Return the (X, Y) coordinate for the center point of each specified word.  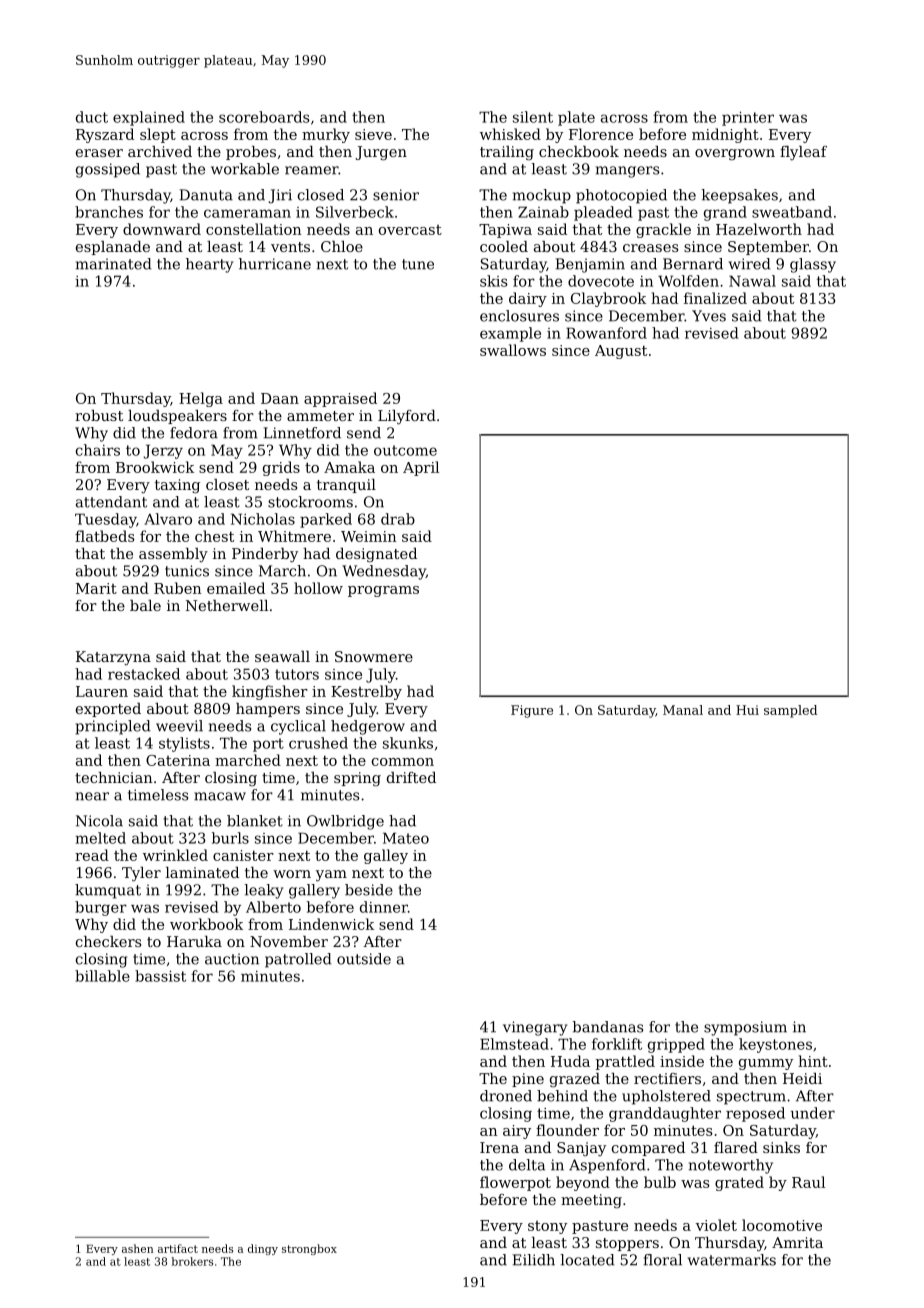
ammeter (320, 416)
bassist (160, 976)
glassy (813, 265)
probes (251, 153)
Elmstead (514, 1044)
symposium (745, 1028)
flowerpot (515, 1183)
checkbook (579, 151)
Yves (709, 316)
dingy (263, 1249)
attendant (111, 502)
